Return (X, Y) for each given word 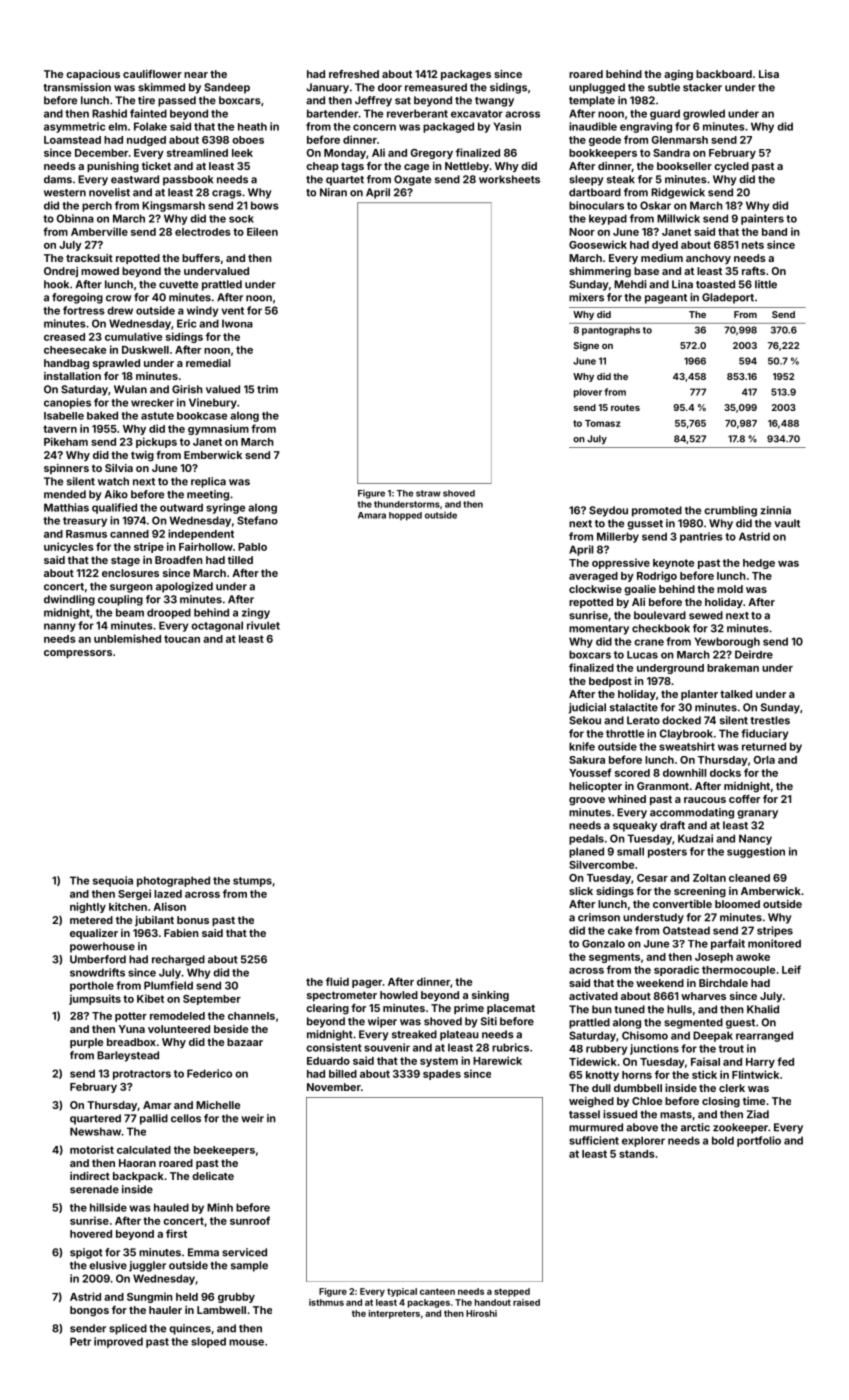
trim (267, 389)
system (439, 1062)
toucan (182, 639)
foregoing (77, 298)
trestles (770, 720)
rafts (753, 271)
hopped (405, 516)
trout (731, 1049)
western (65, 193)
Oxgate (412, 180)
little (766, 284)
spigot (86, 1253)
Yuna (132, 1029)
